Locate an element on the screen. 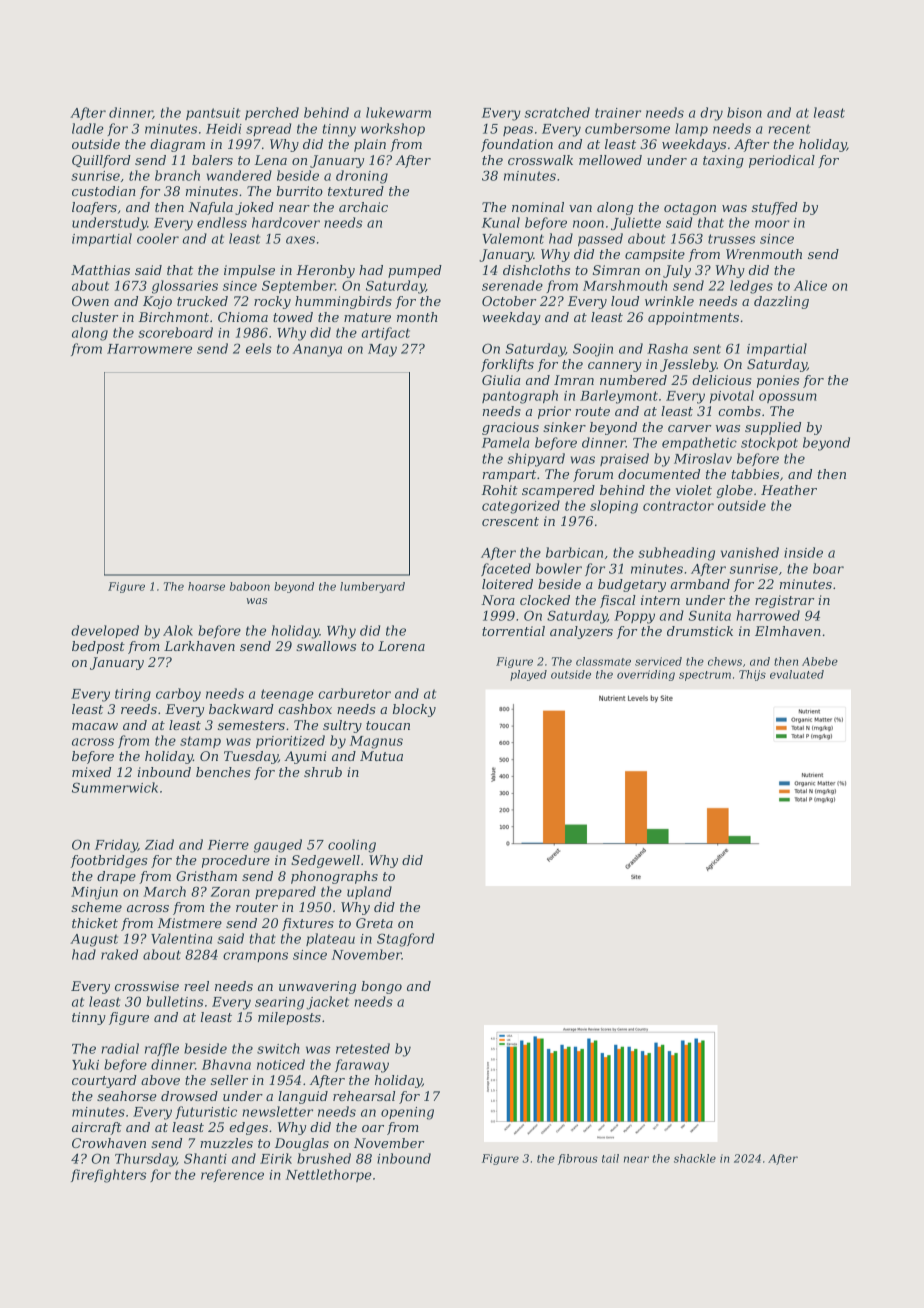 Image resolution: width=924 pixels, height=1308 pixels. reference is located at coordinates (232, 1175).
